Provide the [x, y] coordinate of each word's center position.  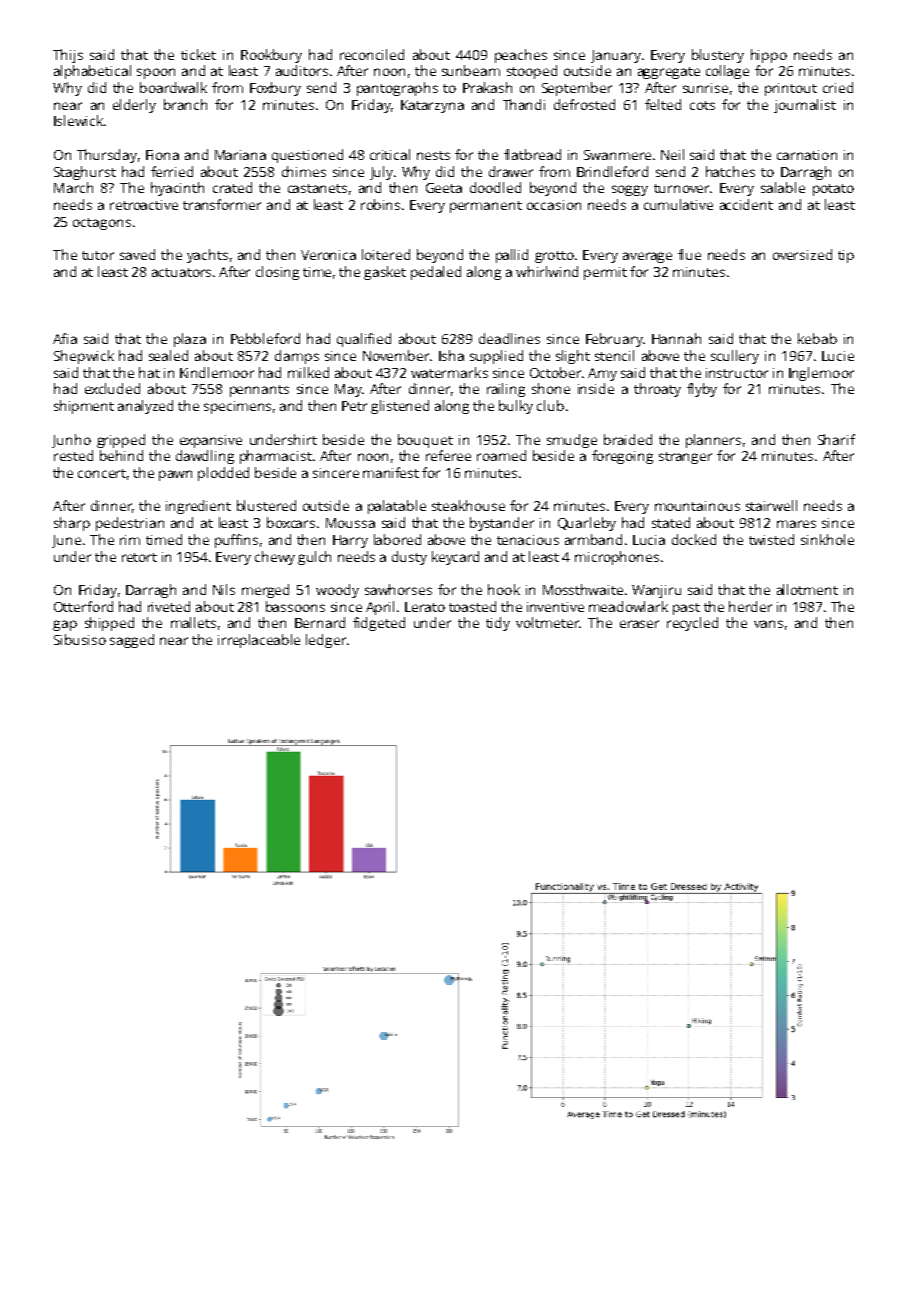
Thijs [68, 56]
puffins [236, 541]
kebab [817, 338]
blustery [718, 56]
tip [846, 256]
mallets [193, 622]
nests [433, 155]
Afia [65, 338]
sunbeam [471, 70]
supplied [496, 357]
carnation [807, 155]
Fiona [162, 155]
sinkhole [827, 539]
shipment [84, 407]
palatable [397, 507]
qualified [364, 340]
